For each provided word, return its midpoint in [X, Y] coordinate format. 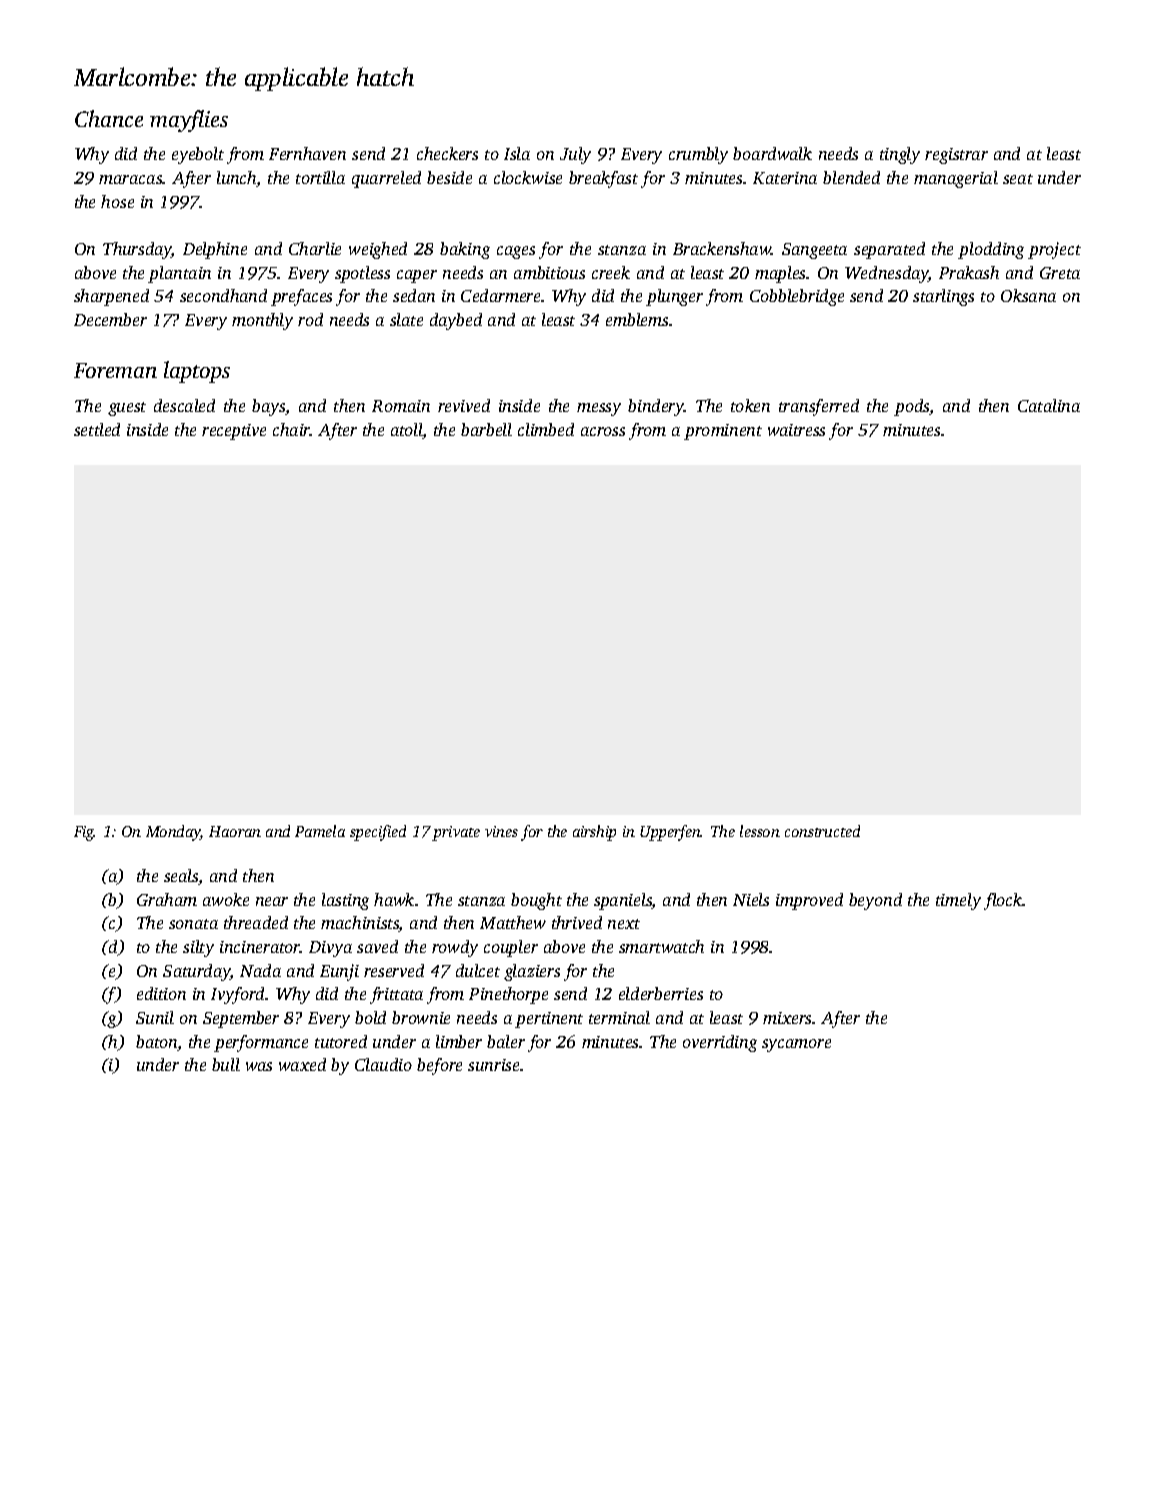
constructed [822, 831]
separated [889, 250]
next [624, 924]
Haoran [235, 831]
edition [161, 993]
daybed [456, 321]
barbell [486, 429]
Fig [84, 833]
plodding [991, 250]
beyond [875, 901]
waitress [796, 430]
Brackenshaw [722, 248]
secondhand [223, 295]
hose [117, 201]
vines [501, 831]
